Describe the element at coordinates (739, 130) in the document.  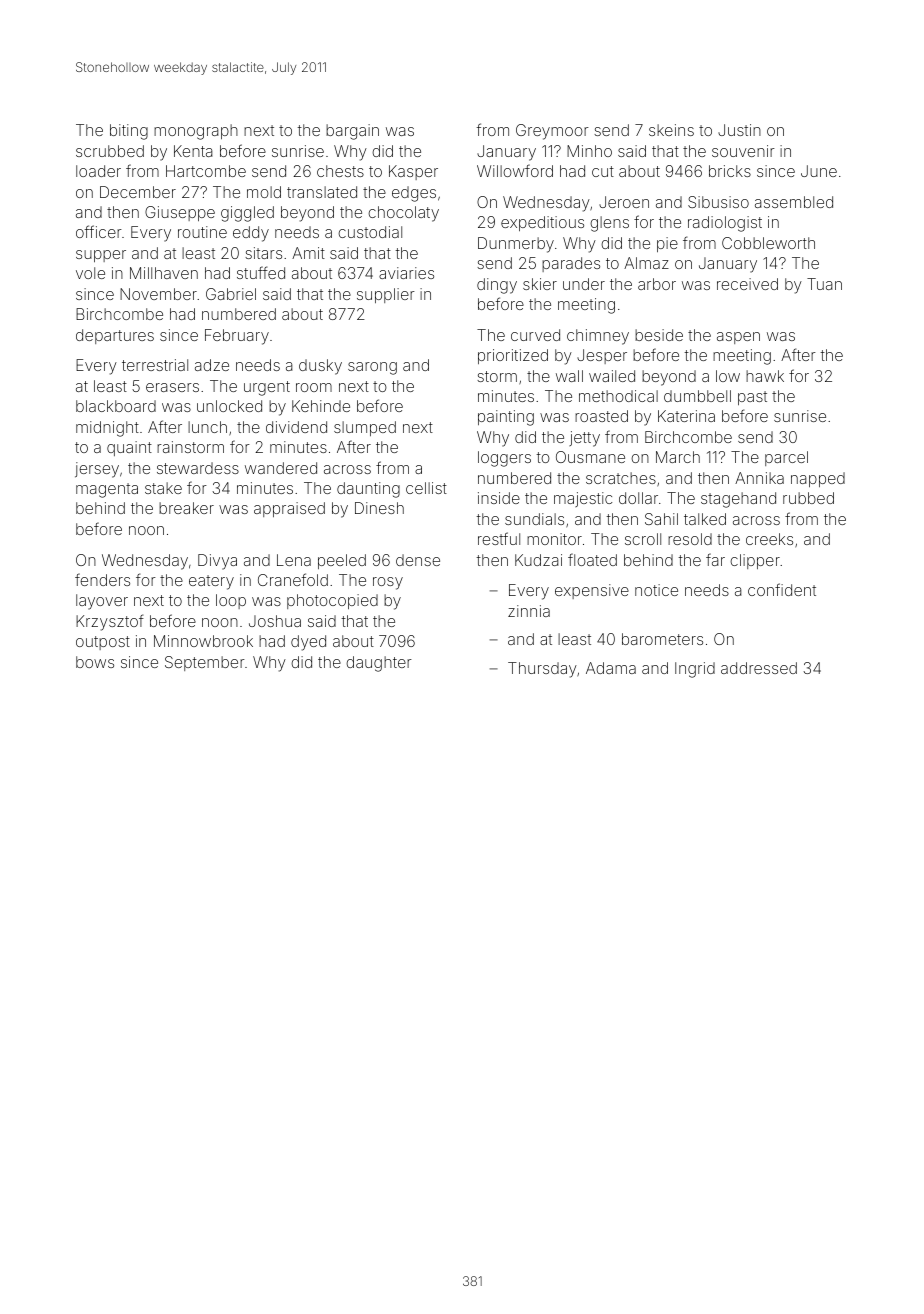
I see `Justin` at that location.
